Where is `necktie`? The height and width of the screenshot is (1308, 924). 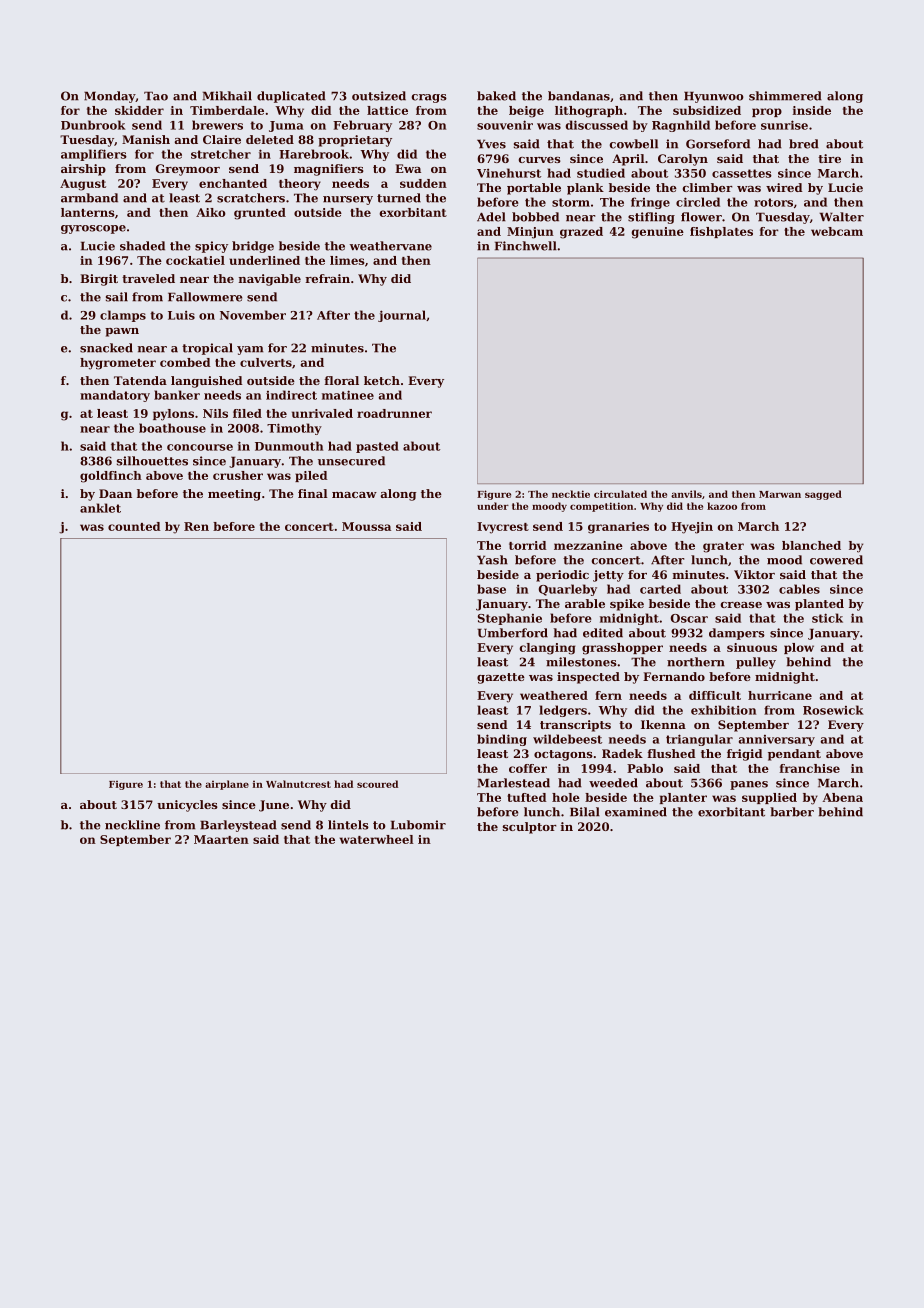 necktie is located at coordinates (571, 494).
